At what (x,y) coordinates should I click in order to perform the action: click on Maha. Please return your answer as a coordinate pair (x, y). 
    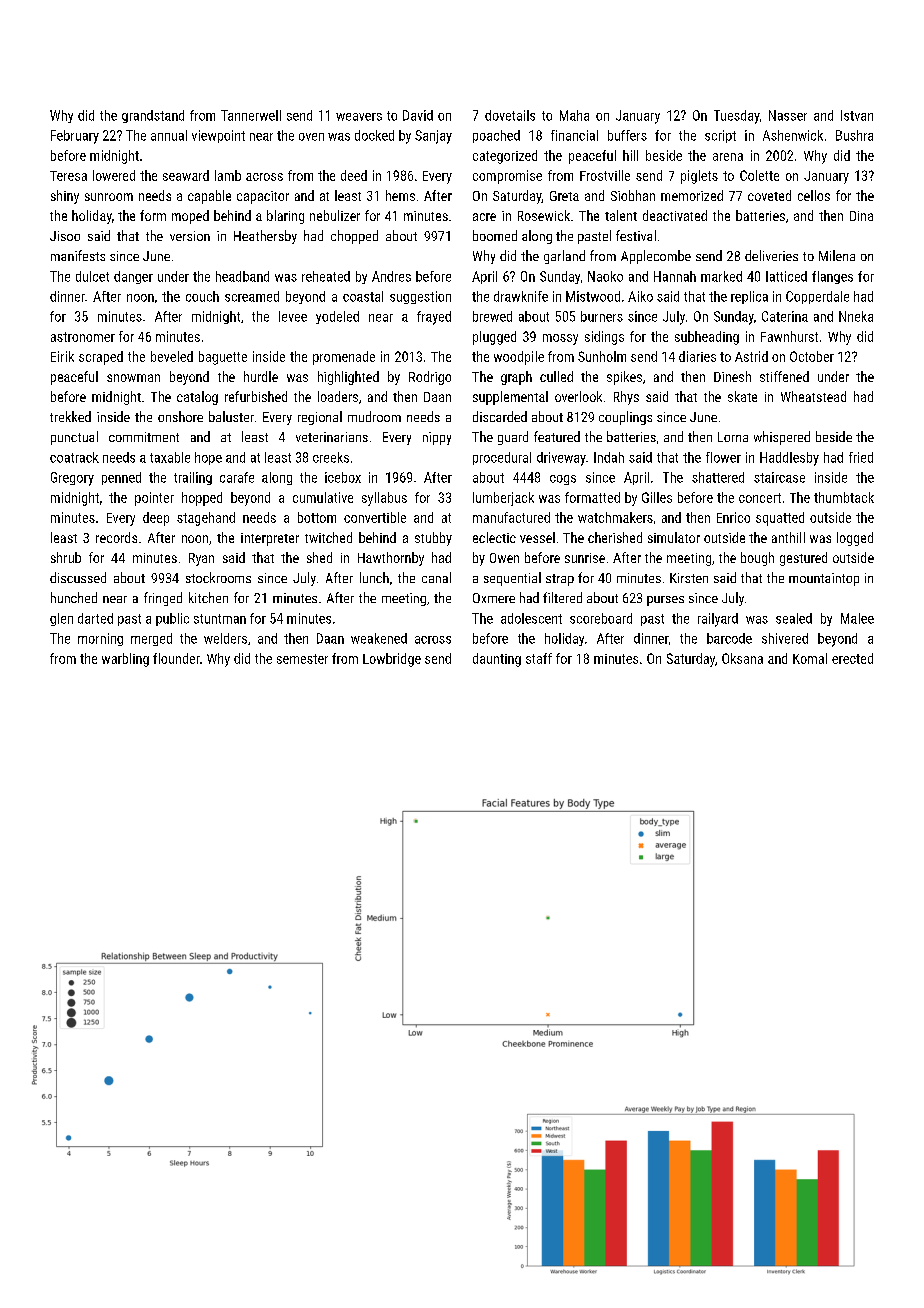
    Looking at the image, I should click on (574, 115).
